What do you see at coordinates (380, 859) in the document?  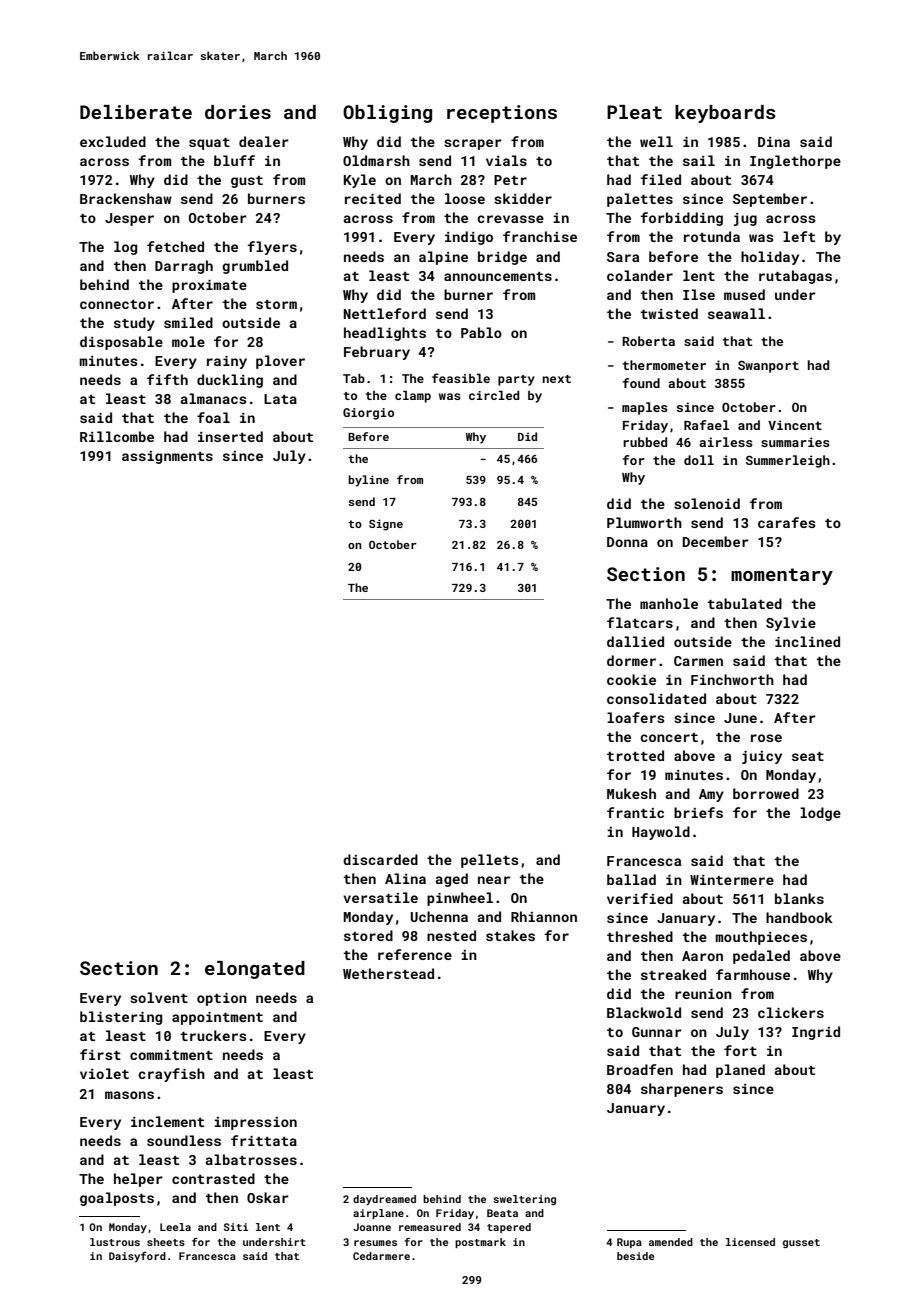 I see `discarded` at bounding box center [380, 859].
